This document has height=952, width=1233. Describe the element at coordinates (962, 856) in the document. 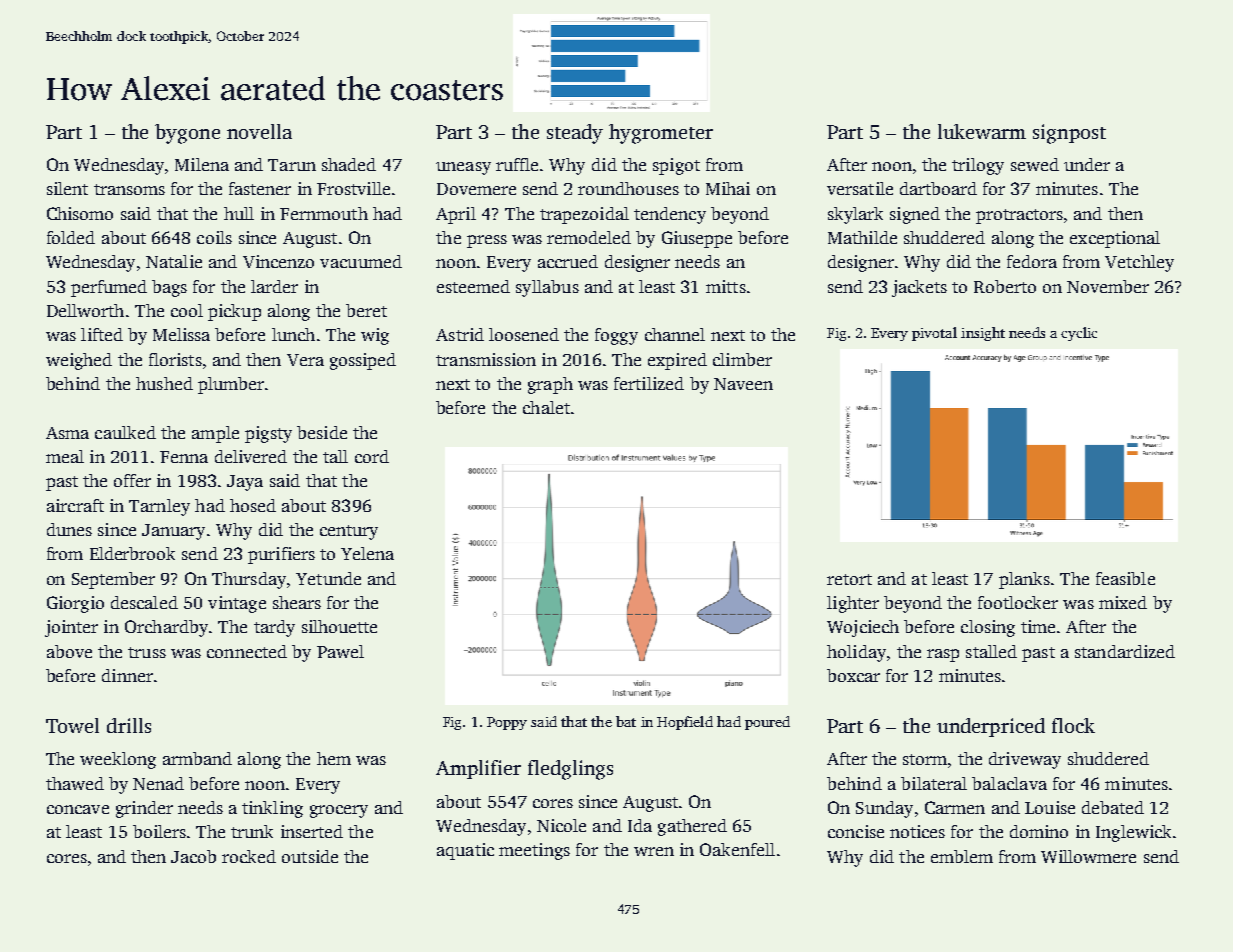

I see `emblem` at that location.
